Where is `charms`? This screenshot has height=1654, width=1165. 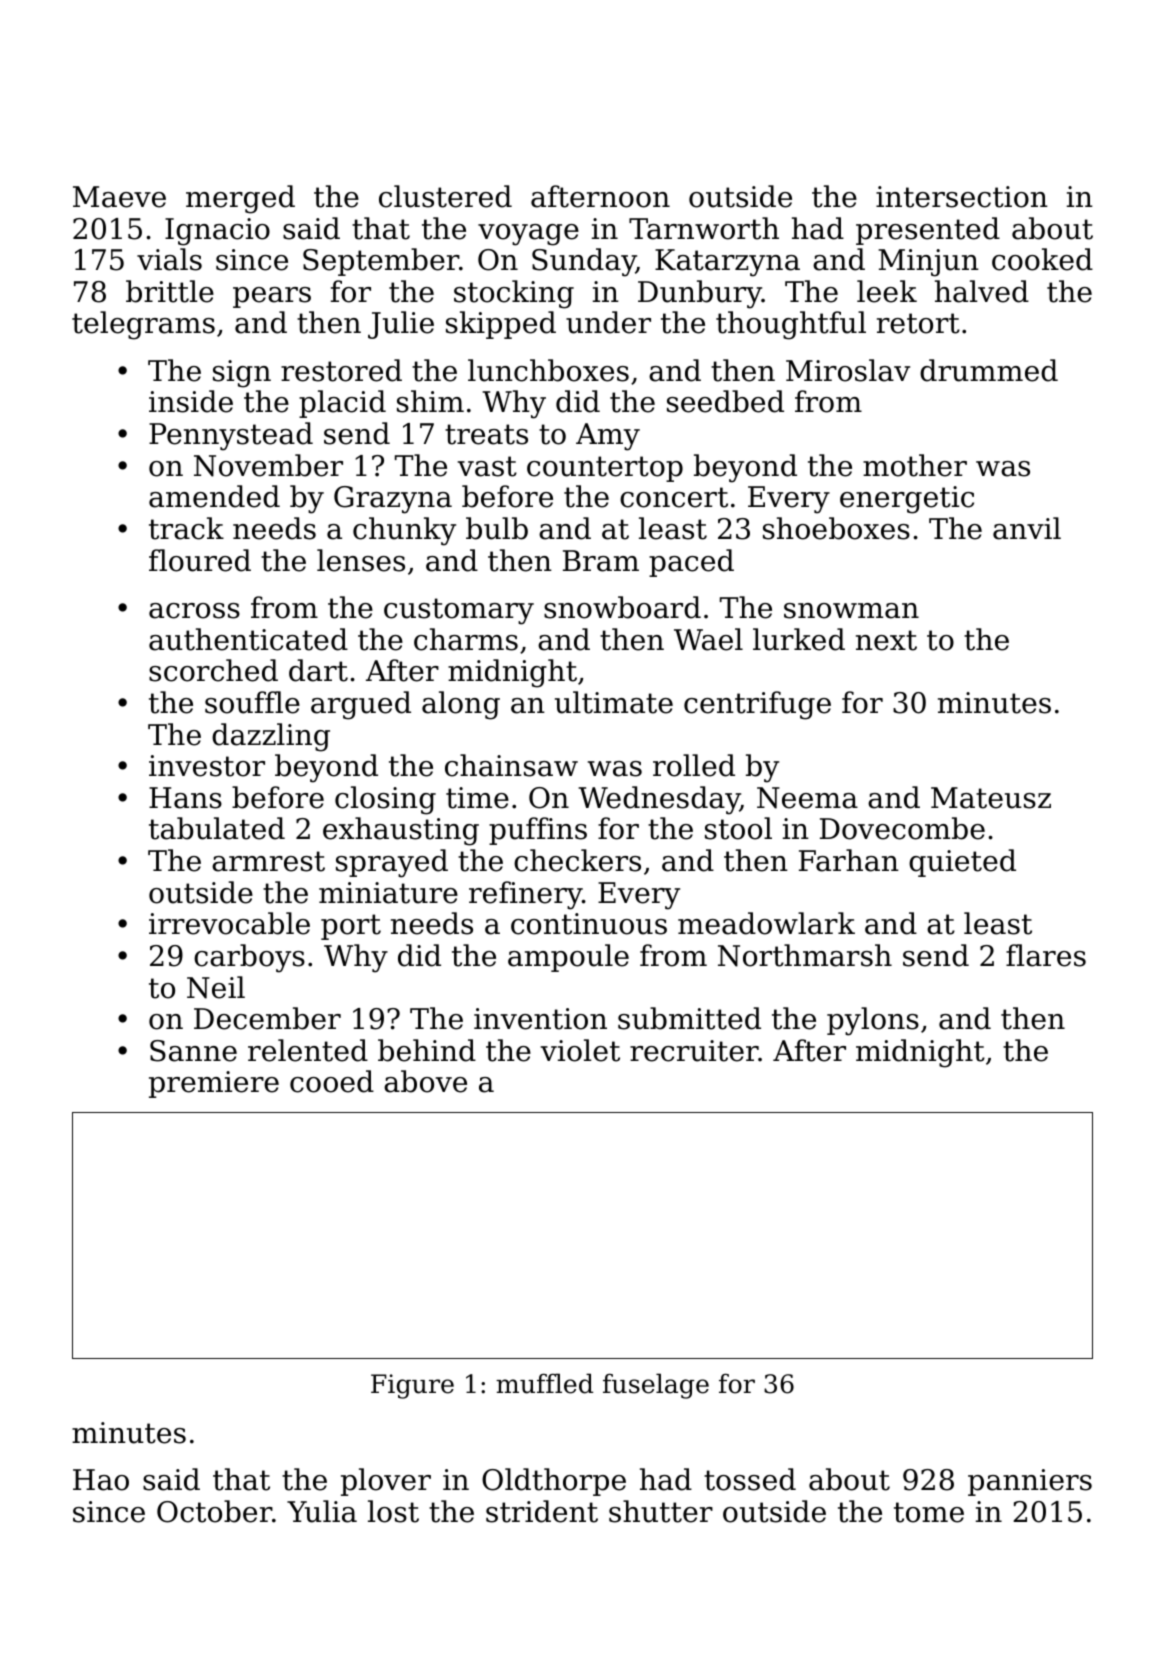 charms is located at coordinates (466, 639).
